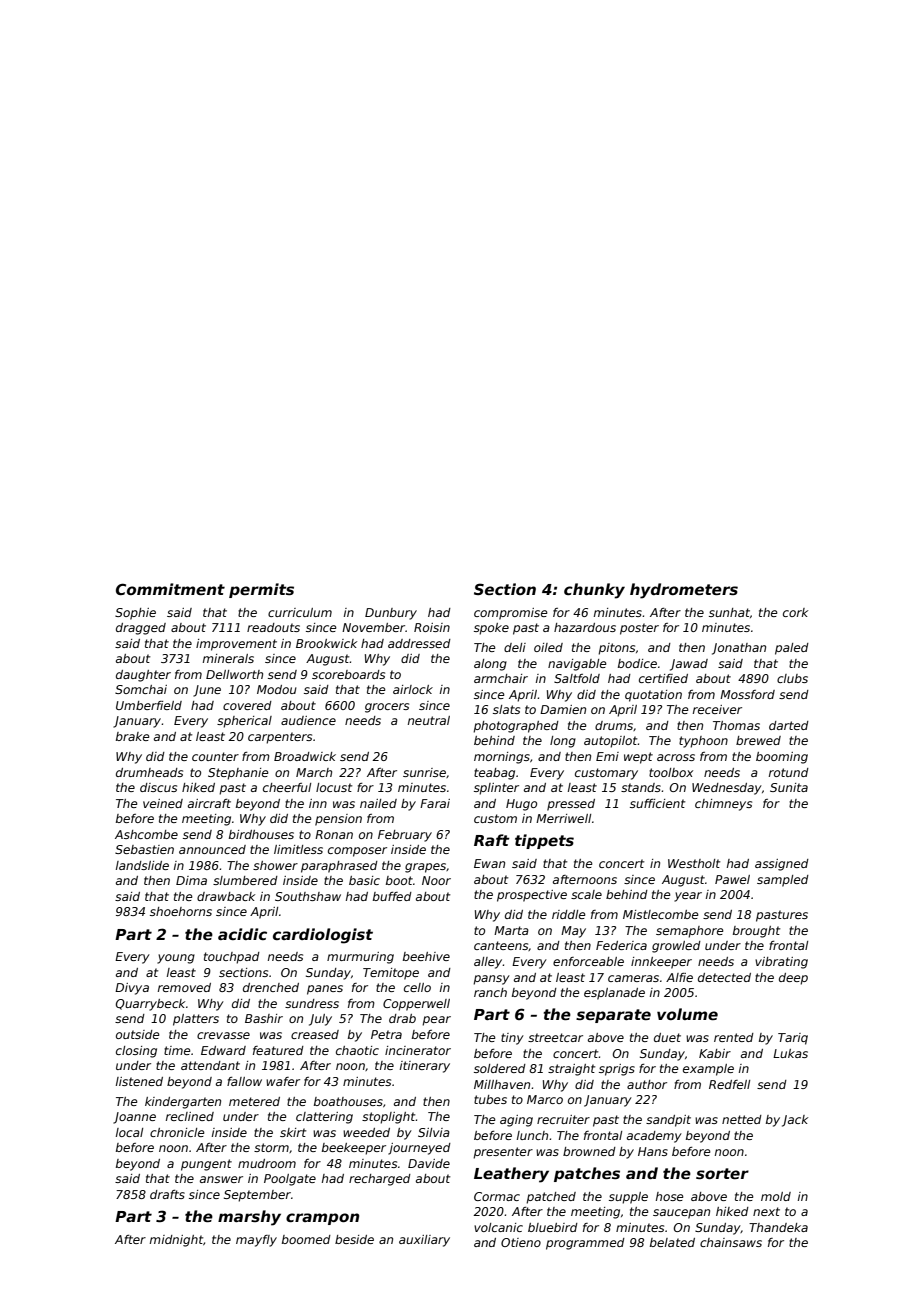 This screenshot has height=1308, width=924. I want to click on crampon, so click(322, 1219).
